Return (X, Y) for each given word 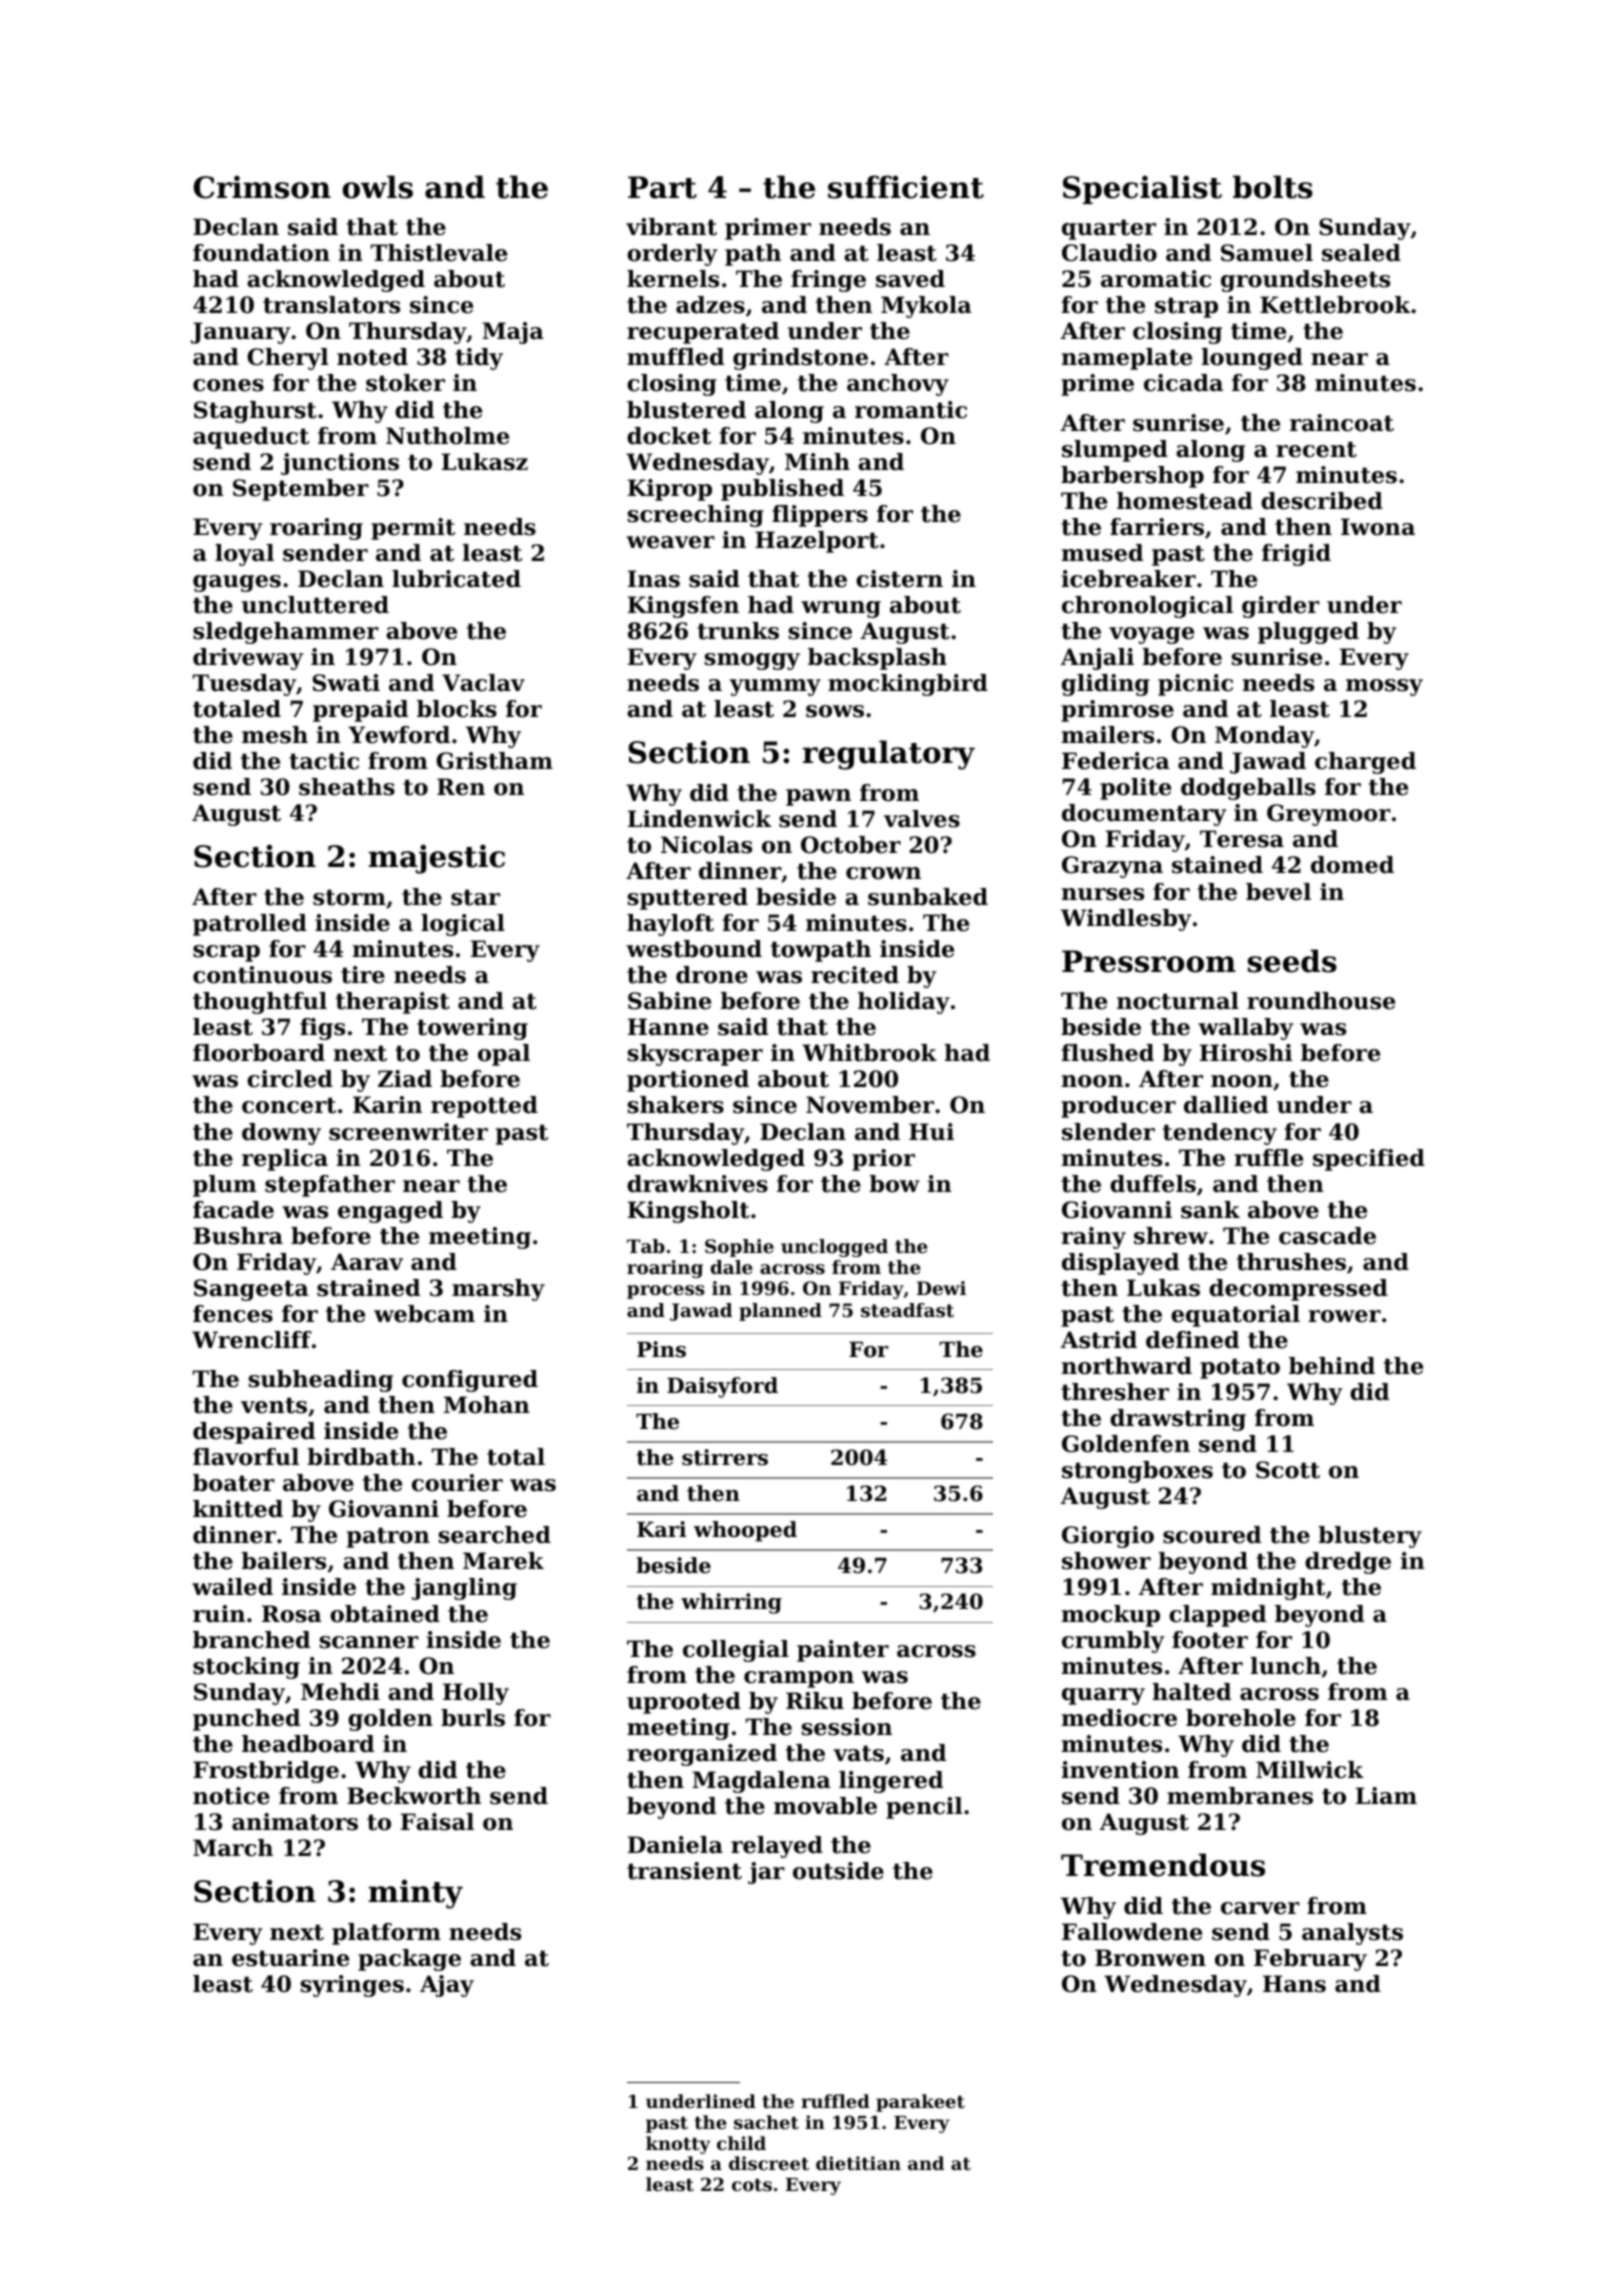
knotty (678, 2145)
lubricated (456, 579)
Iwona (1378, 527)
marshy (498, 1290)
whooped (745, 1531)
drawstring (1178, 1420)
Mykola (926, 307)
